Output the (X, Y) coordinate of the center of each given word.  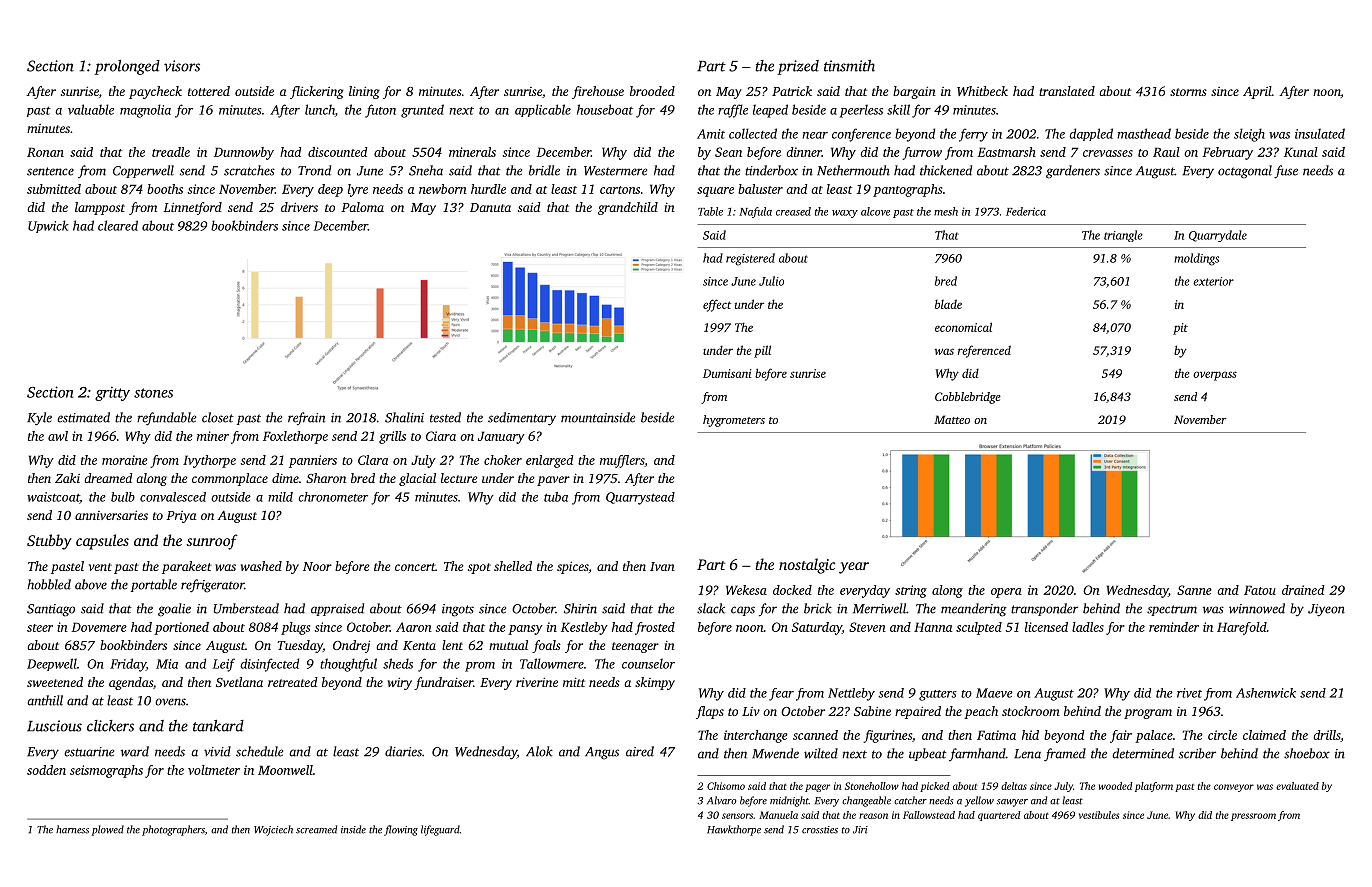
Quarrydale (1218, 236)
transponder (1044, 609)
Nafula (755, 212)
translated (1067, 91)
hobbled (49, 584)
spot (479, 568)
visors (182, 66)
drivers (299, 207)
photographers (173, 830)
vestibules (1099, 815)
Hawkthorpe (734, 830)
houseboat (605, 109)
